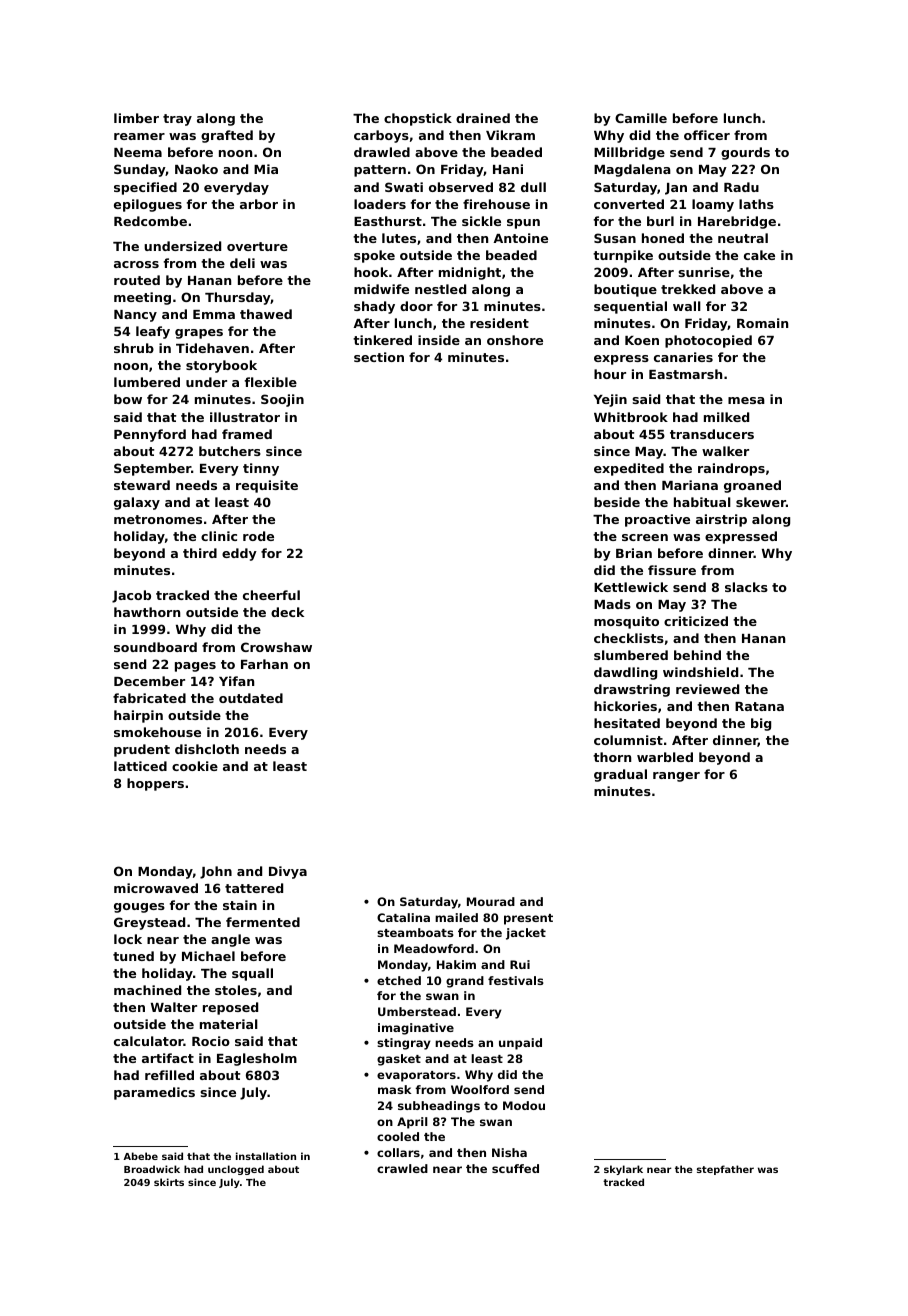 The image size is (908, 1316). Describe the element at coordinates (745, 153) in the image. I see `gourds` at that location.
